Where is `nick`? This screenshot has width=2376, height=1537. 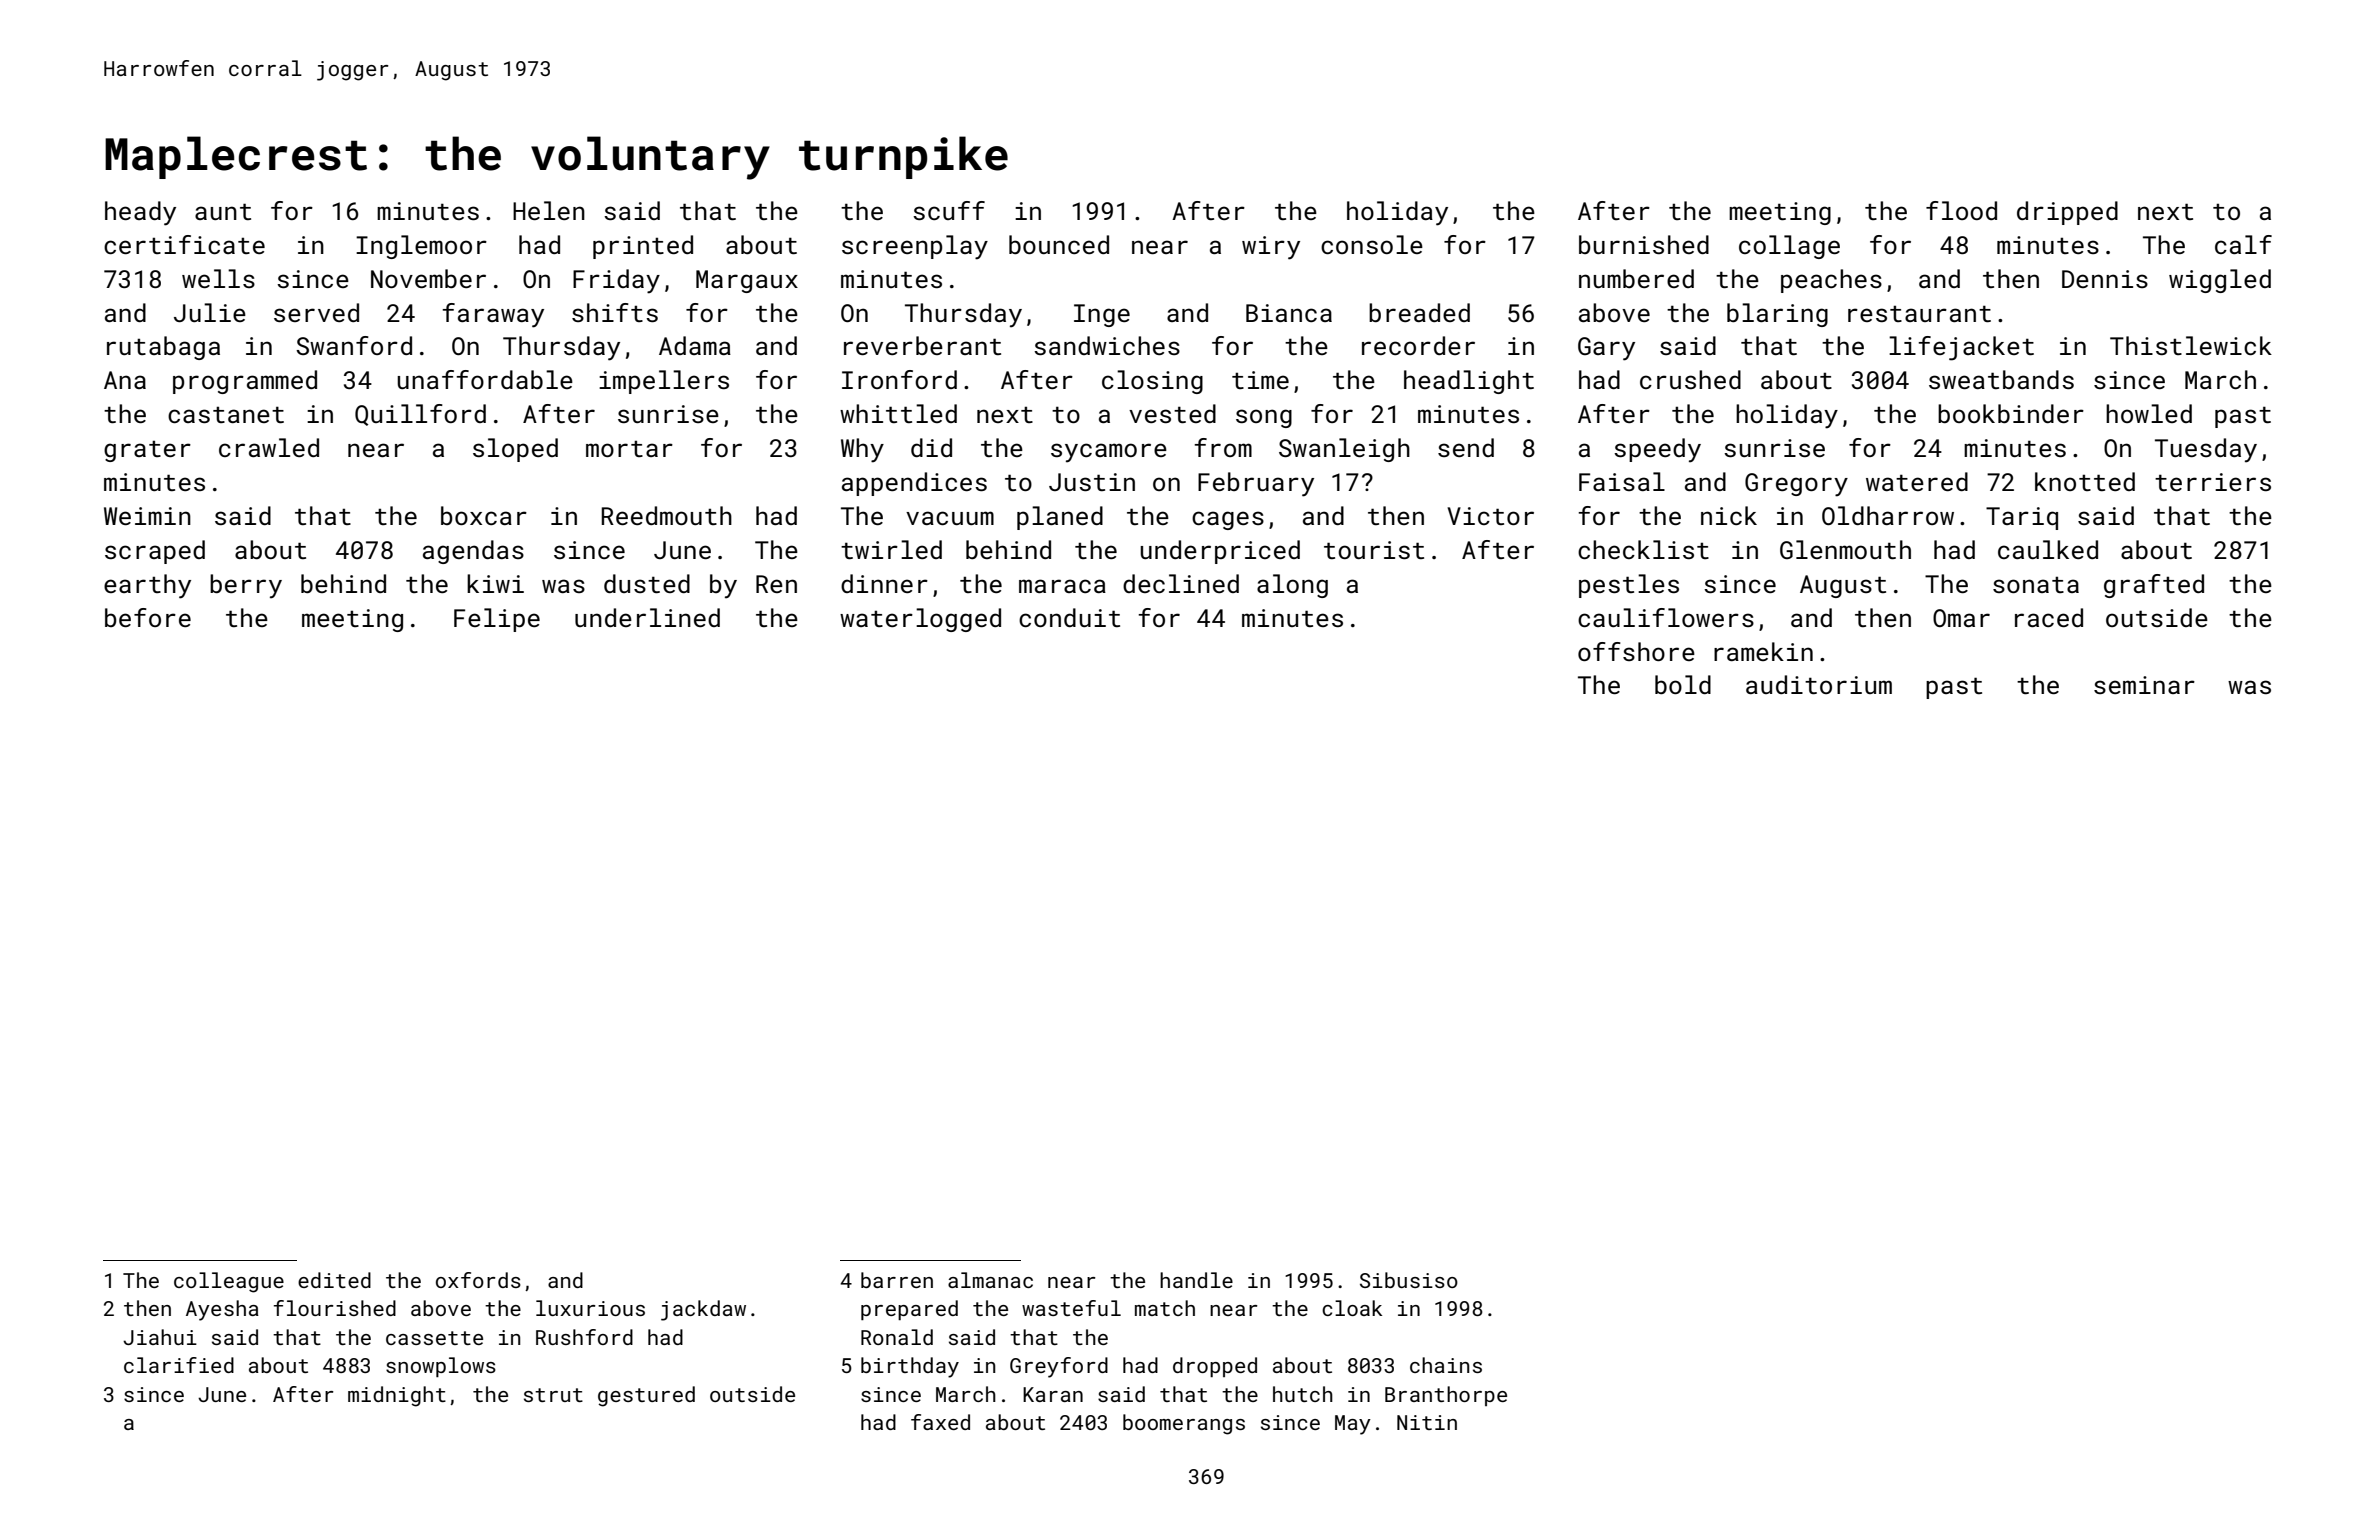
nick is located at coordinates (1729, 515).
